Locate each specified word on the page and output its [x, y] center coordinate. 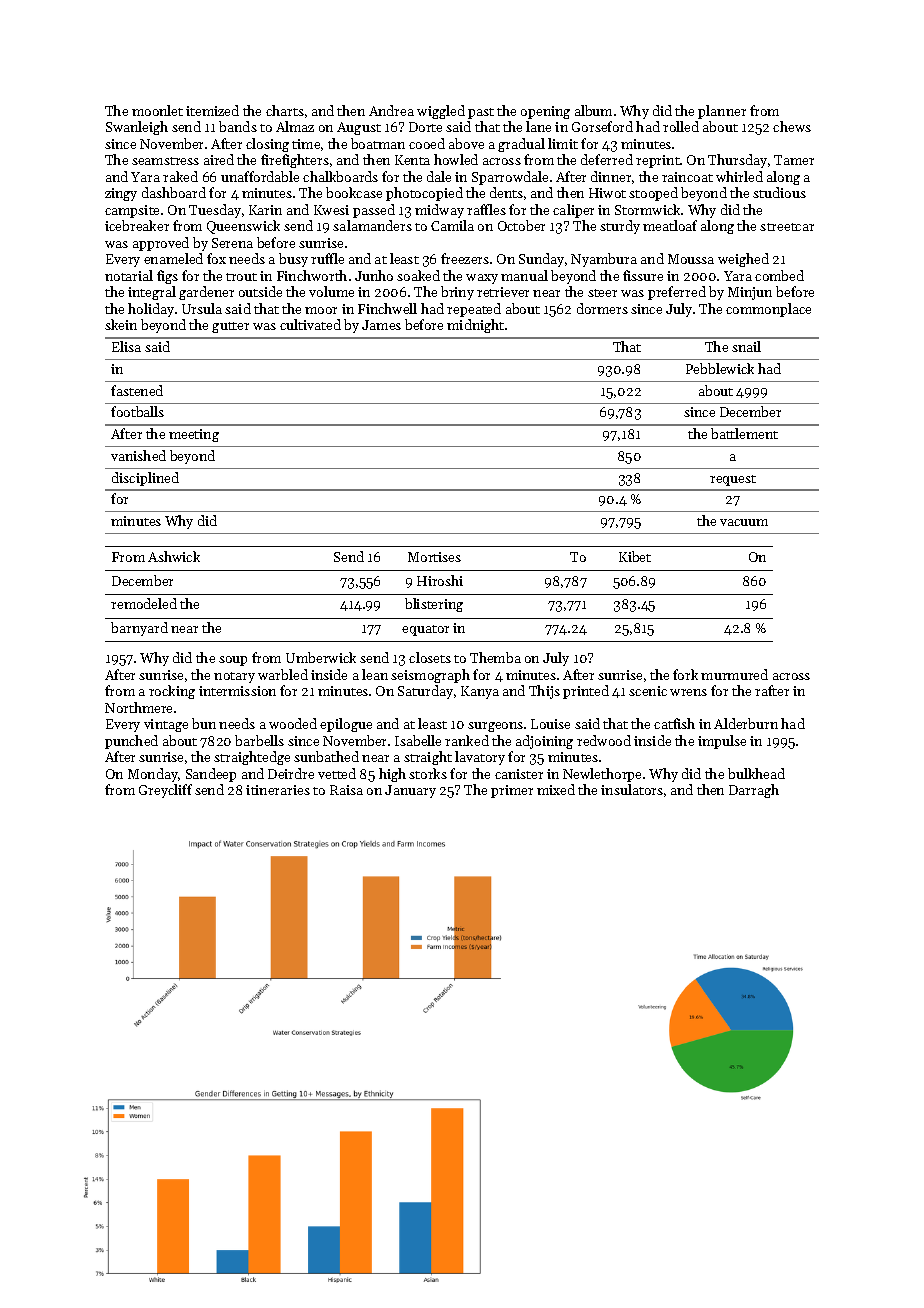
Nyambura [604, 260]
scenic [648, 691]
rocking [172, 692]
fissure [643, 275]
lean [375, 674]
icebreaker [137, 225]
